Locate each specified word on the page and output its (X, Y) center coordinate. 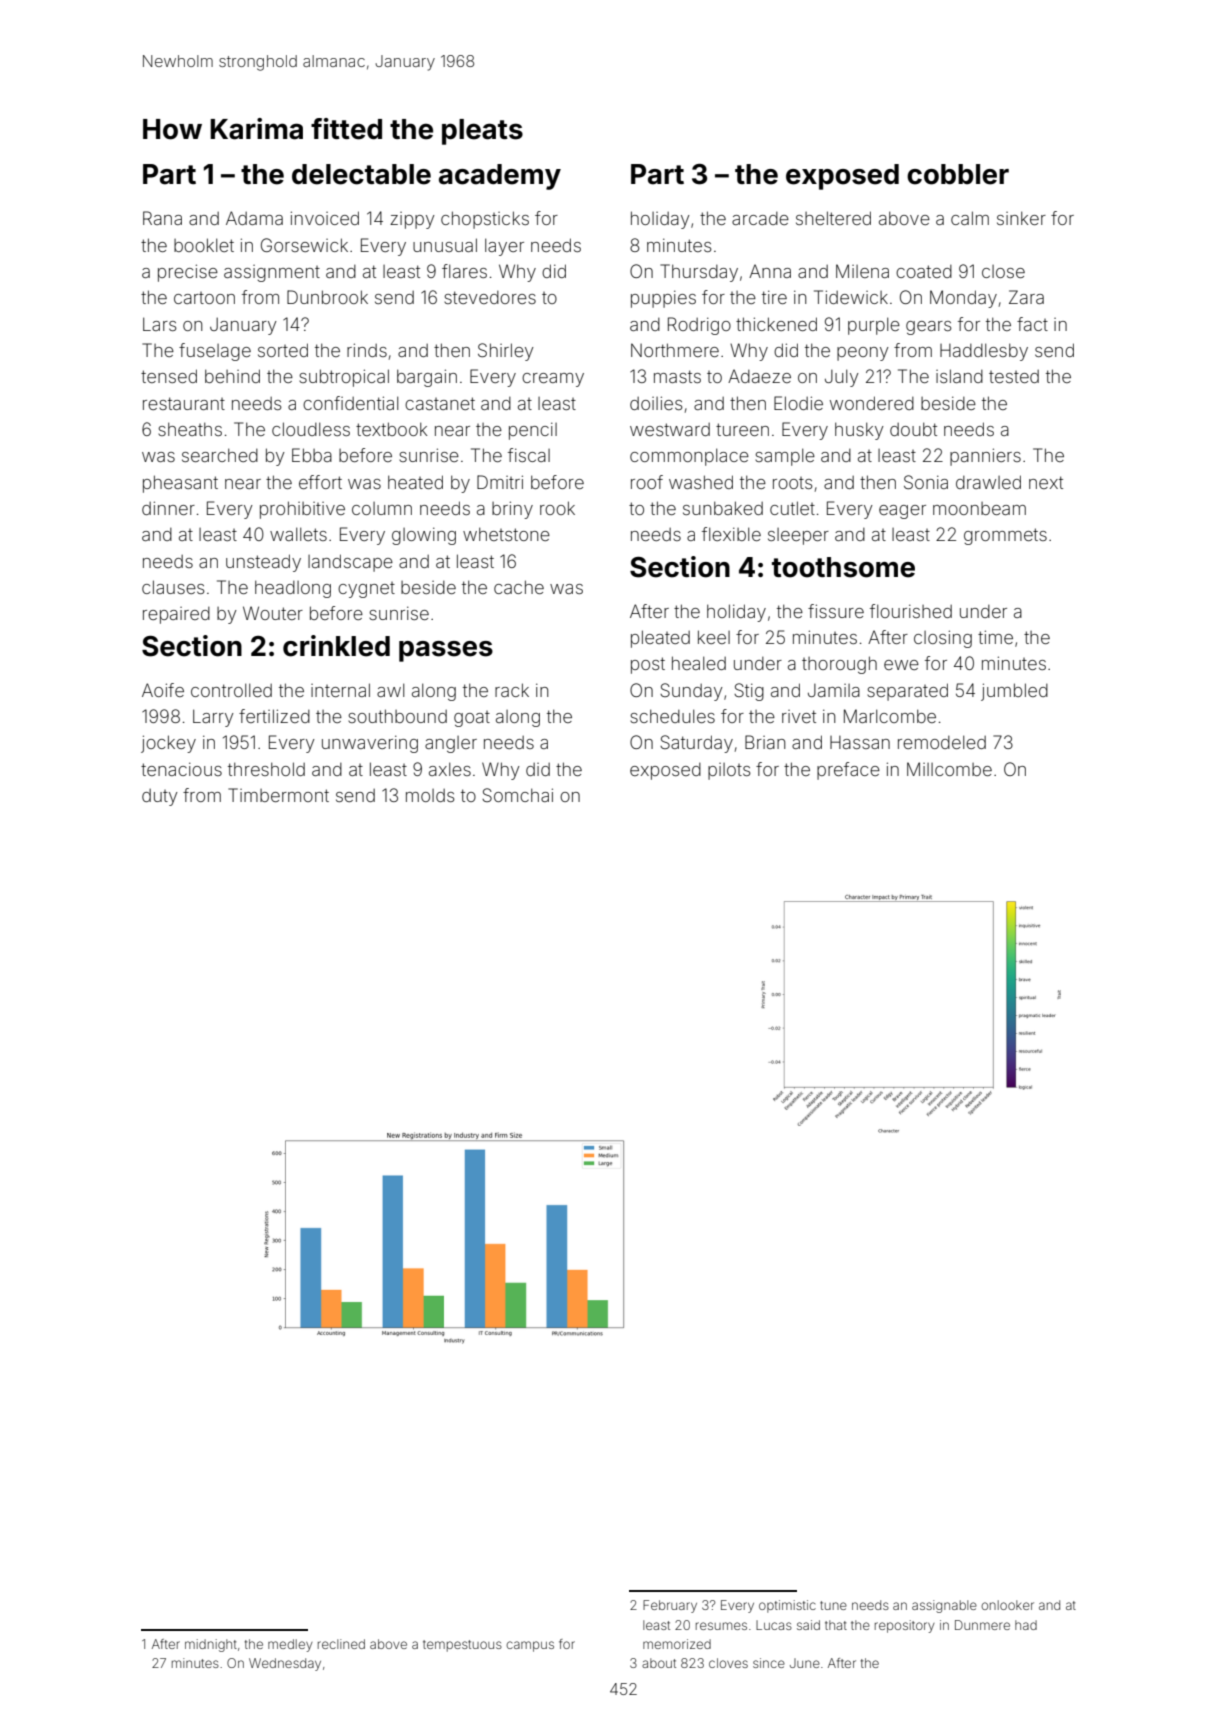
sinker (1021, 218)
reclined (341, 1644)
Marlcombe (890, 716)
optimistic (787, 1606)
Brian (765, 742)
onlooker (1007, 1605)
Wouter (273, 613)
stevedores (490, 297)
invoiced (325, 218)
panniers (985, 457)
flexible (731, 534)
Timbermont (278, 795)
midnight (211, 1645)
